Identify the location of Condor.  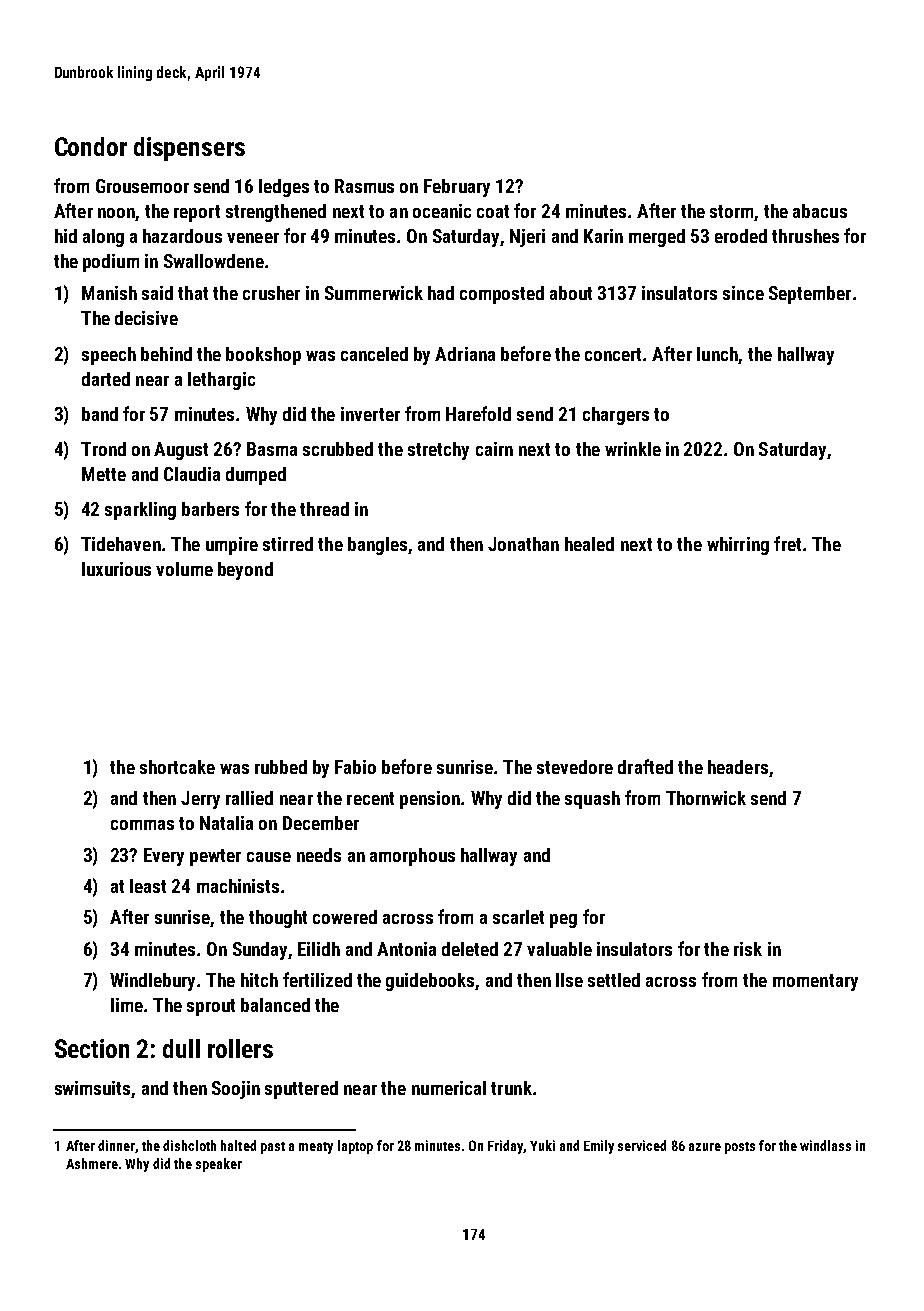
(91, 146).
